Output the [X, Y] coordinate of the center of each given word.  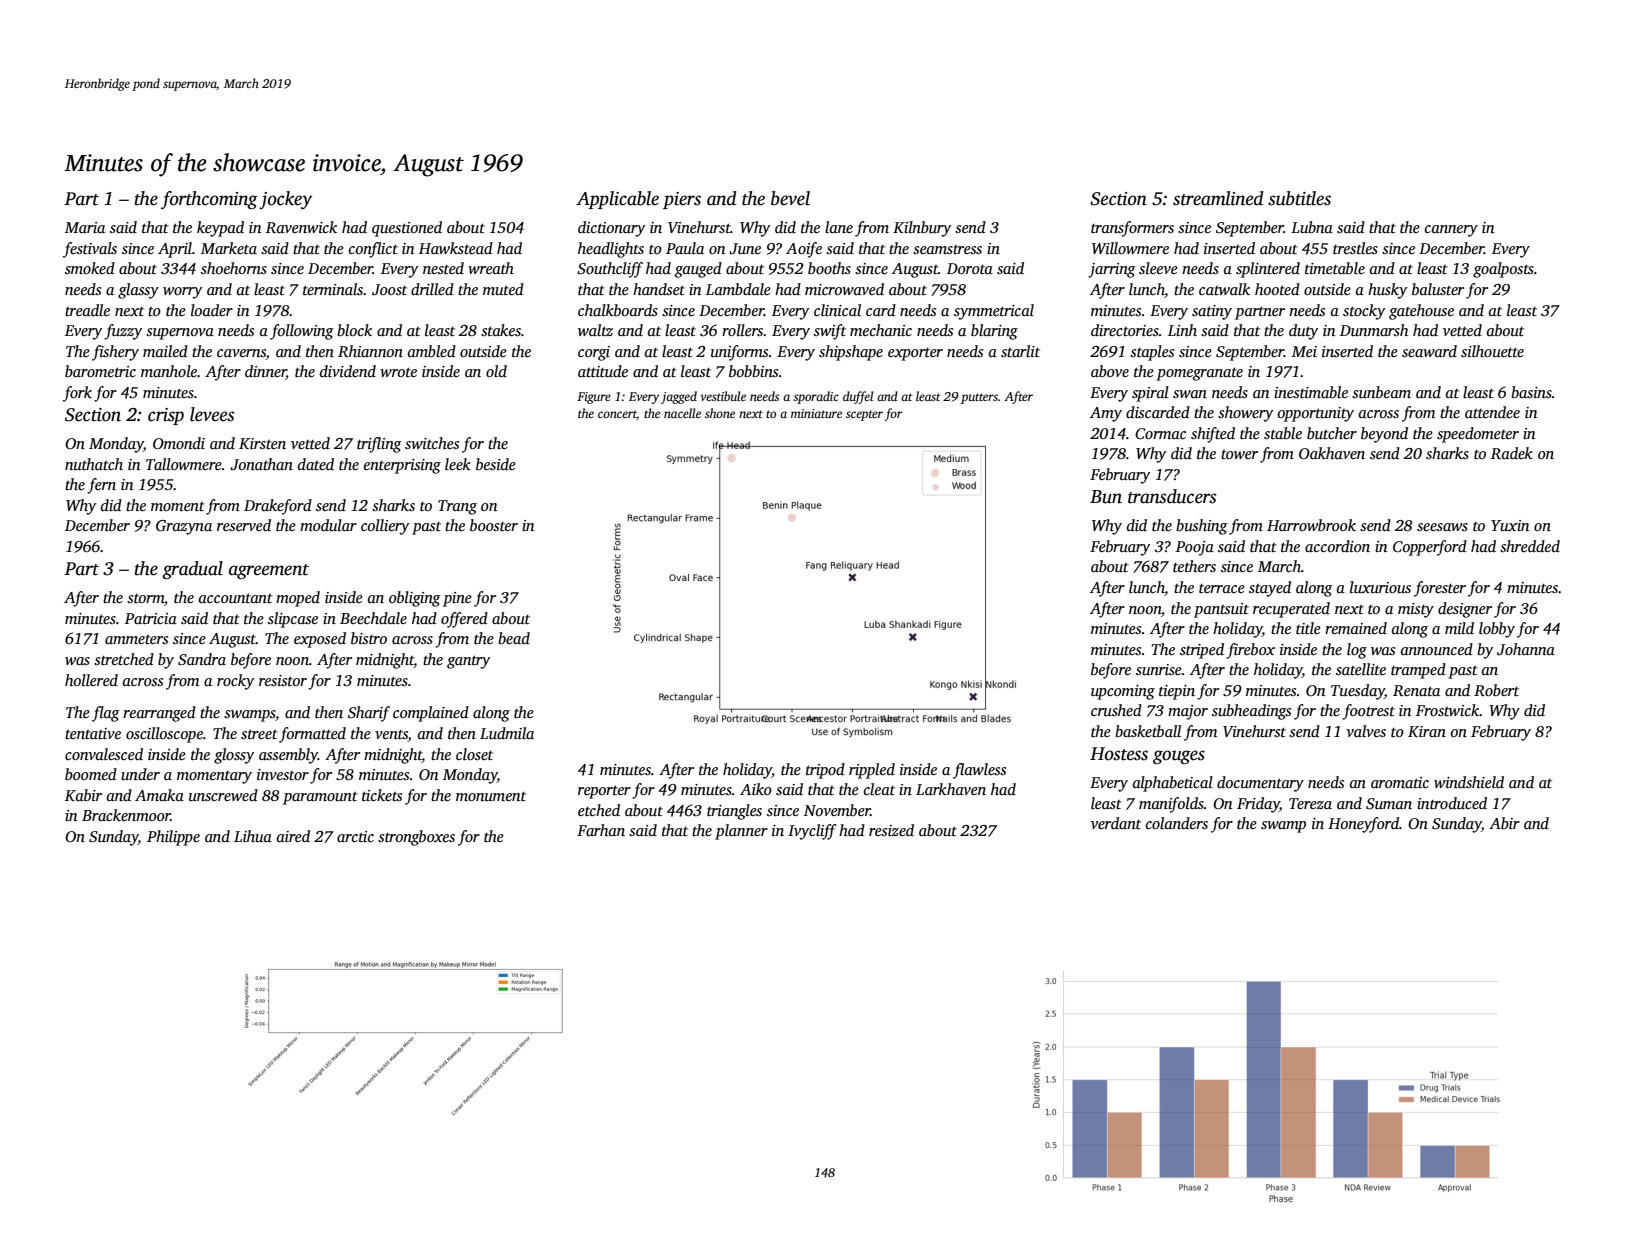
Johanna [1526, 649]
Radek [1512, 453]
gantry [468, 662]
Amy [1106, 414]
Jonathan [261, 464]
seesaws [1442, 527]
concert [617, 415]
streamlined [1218, 198]
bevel [790, 198]
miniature [816, 413]
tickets [382, 795]
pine [457, 599]
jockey [285, 200]
